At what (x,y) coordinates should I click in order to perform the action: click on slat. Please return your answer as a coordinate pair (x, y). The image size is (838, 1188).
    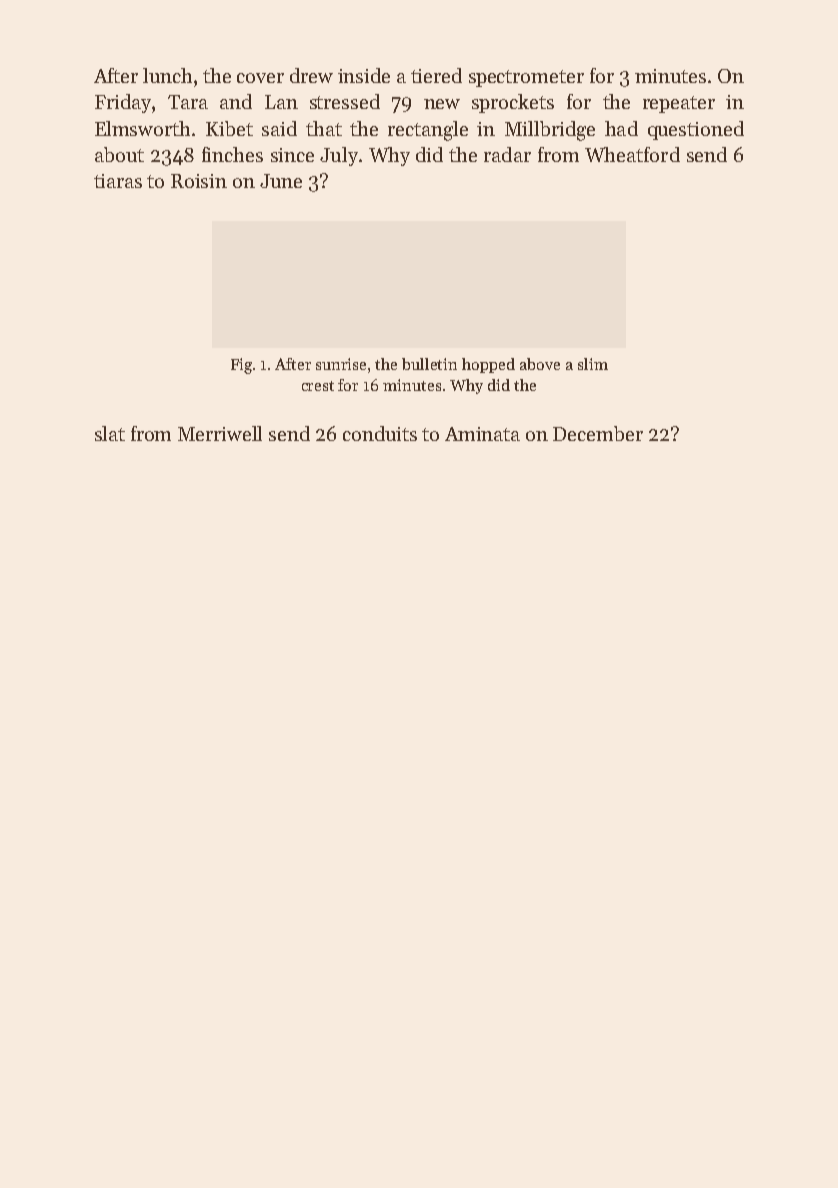
    Looking at the image, I should click on (110, 433).
